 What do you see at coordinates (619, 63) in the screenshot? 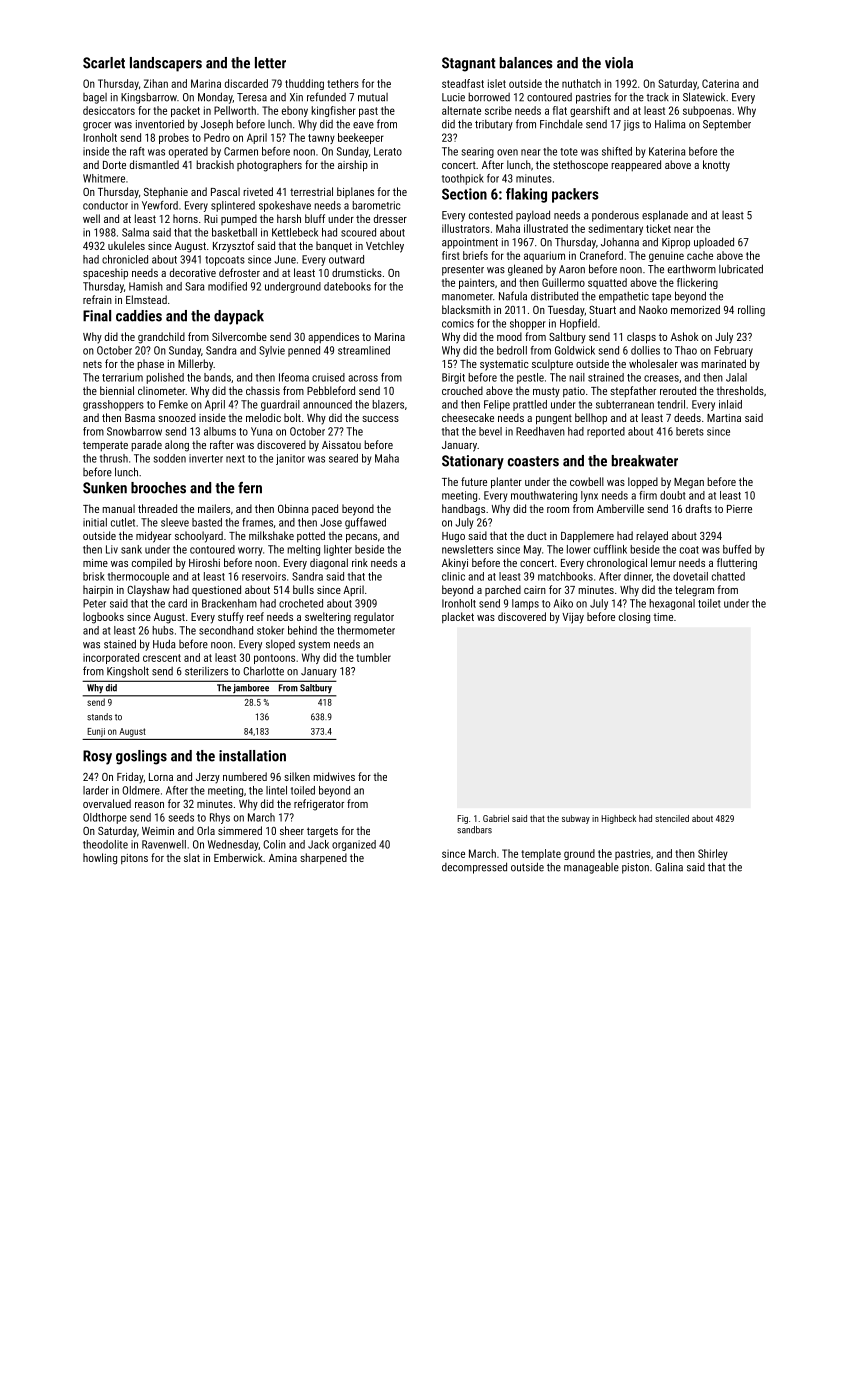
I see `viola` at bounding box center [619, 63].
